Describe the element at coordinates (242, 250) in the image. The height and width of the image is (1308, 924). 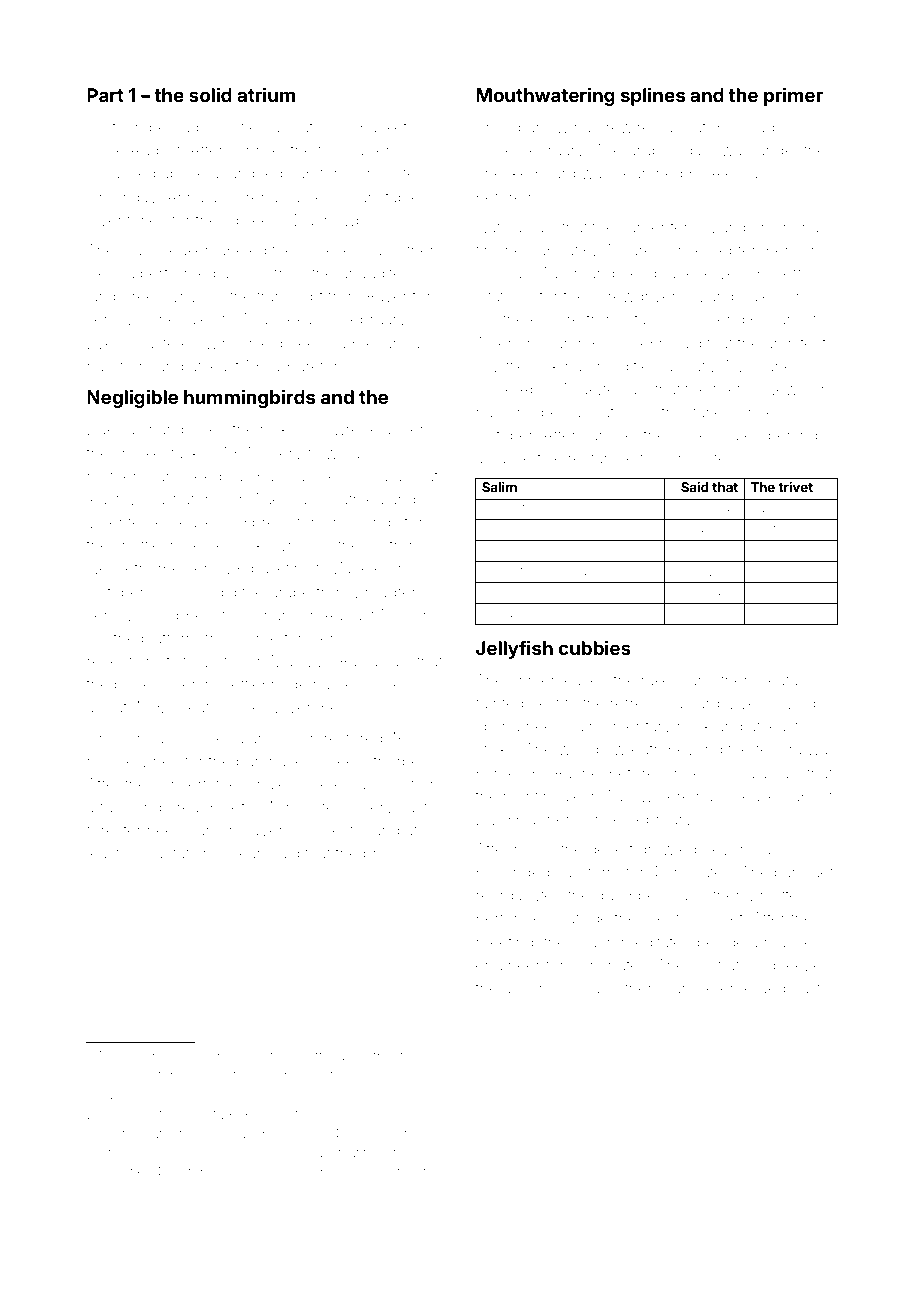
I see `labeled` at that location.
